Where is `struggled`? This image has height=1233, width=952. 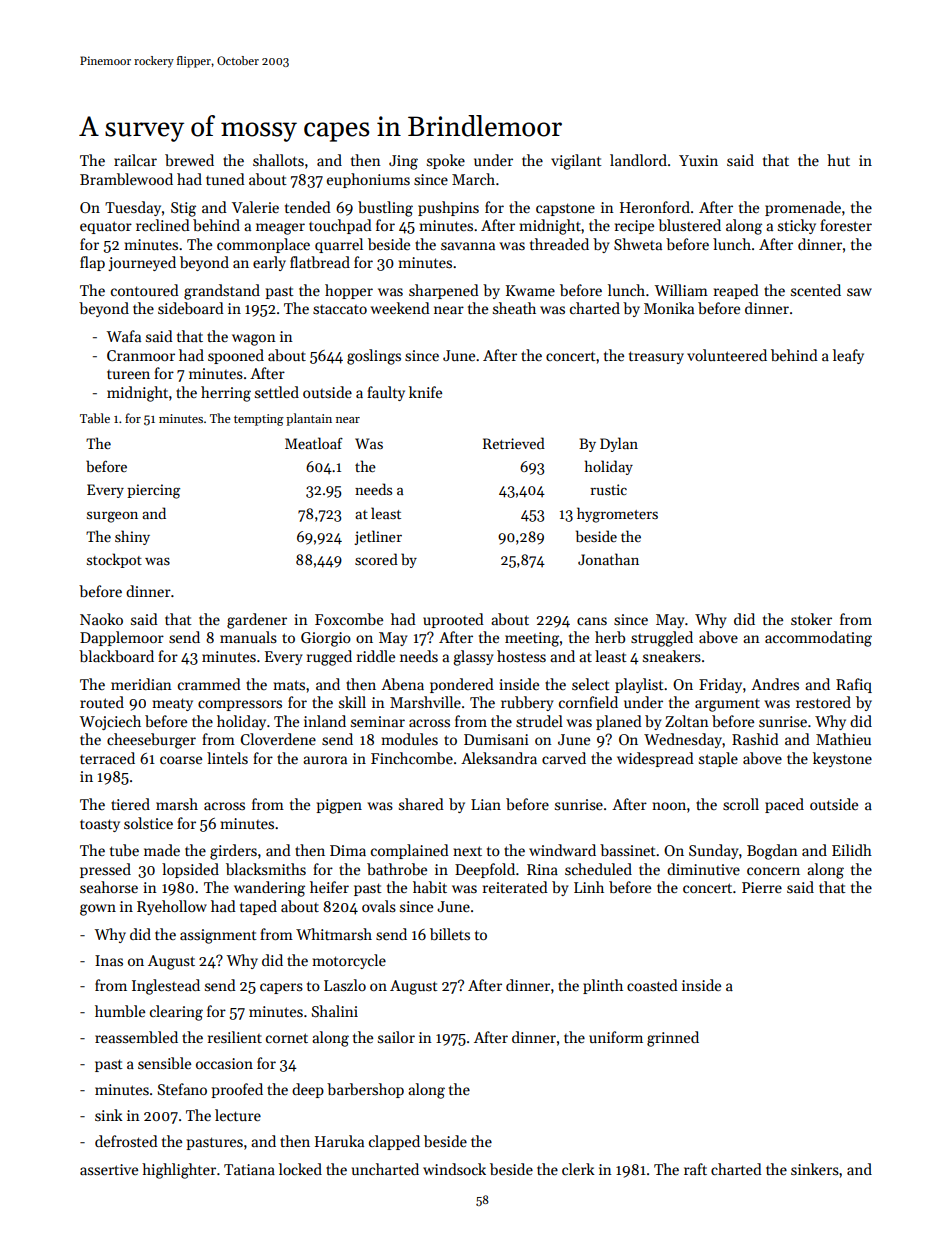
struggled is located at coordinates (662, 639).
